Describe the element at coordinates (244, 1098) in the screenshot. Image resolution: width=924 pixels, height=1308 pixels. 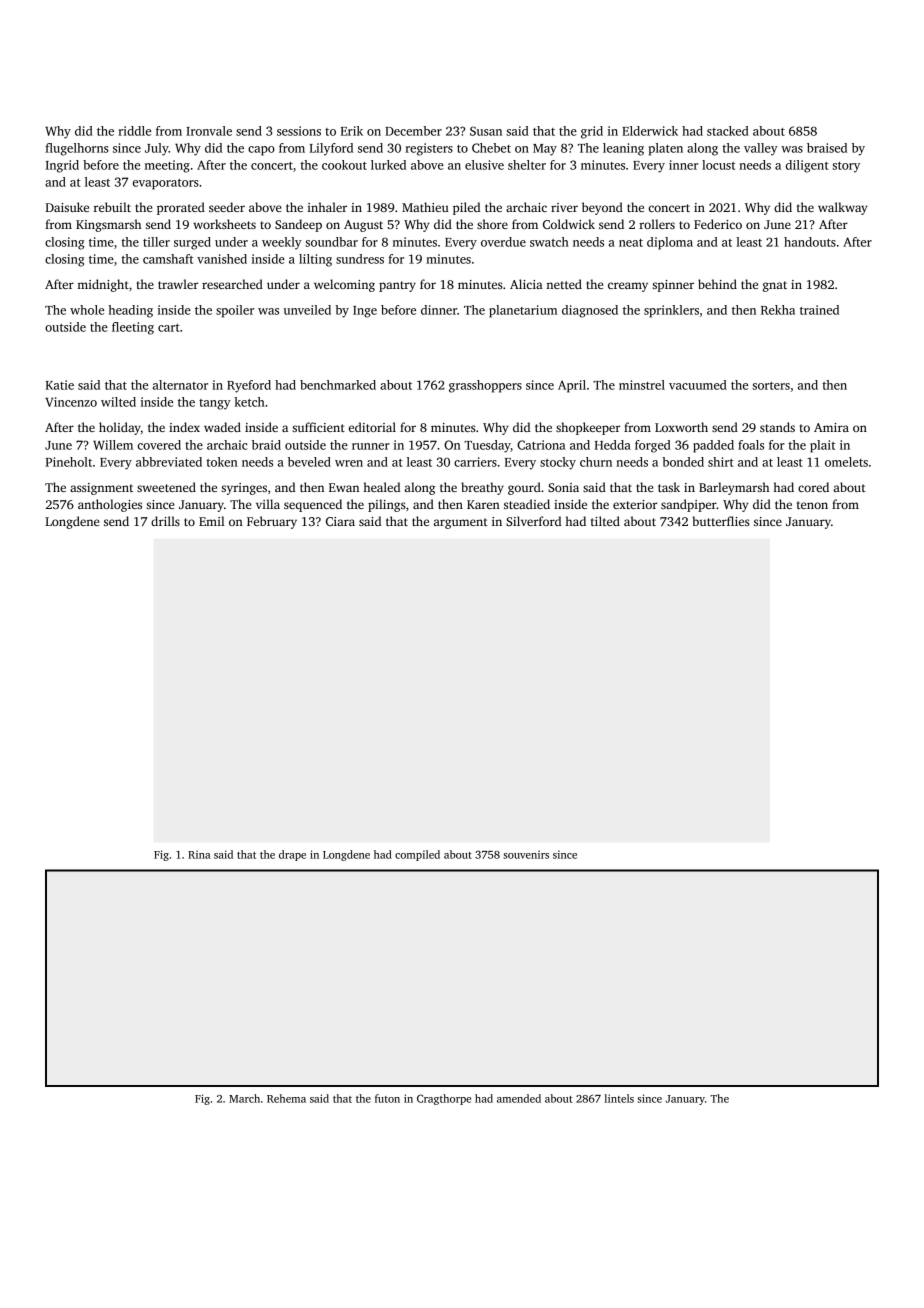
I see `March` at that location.
